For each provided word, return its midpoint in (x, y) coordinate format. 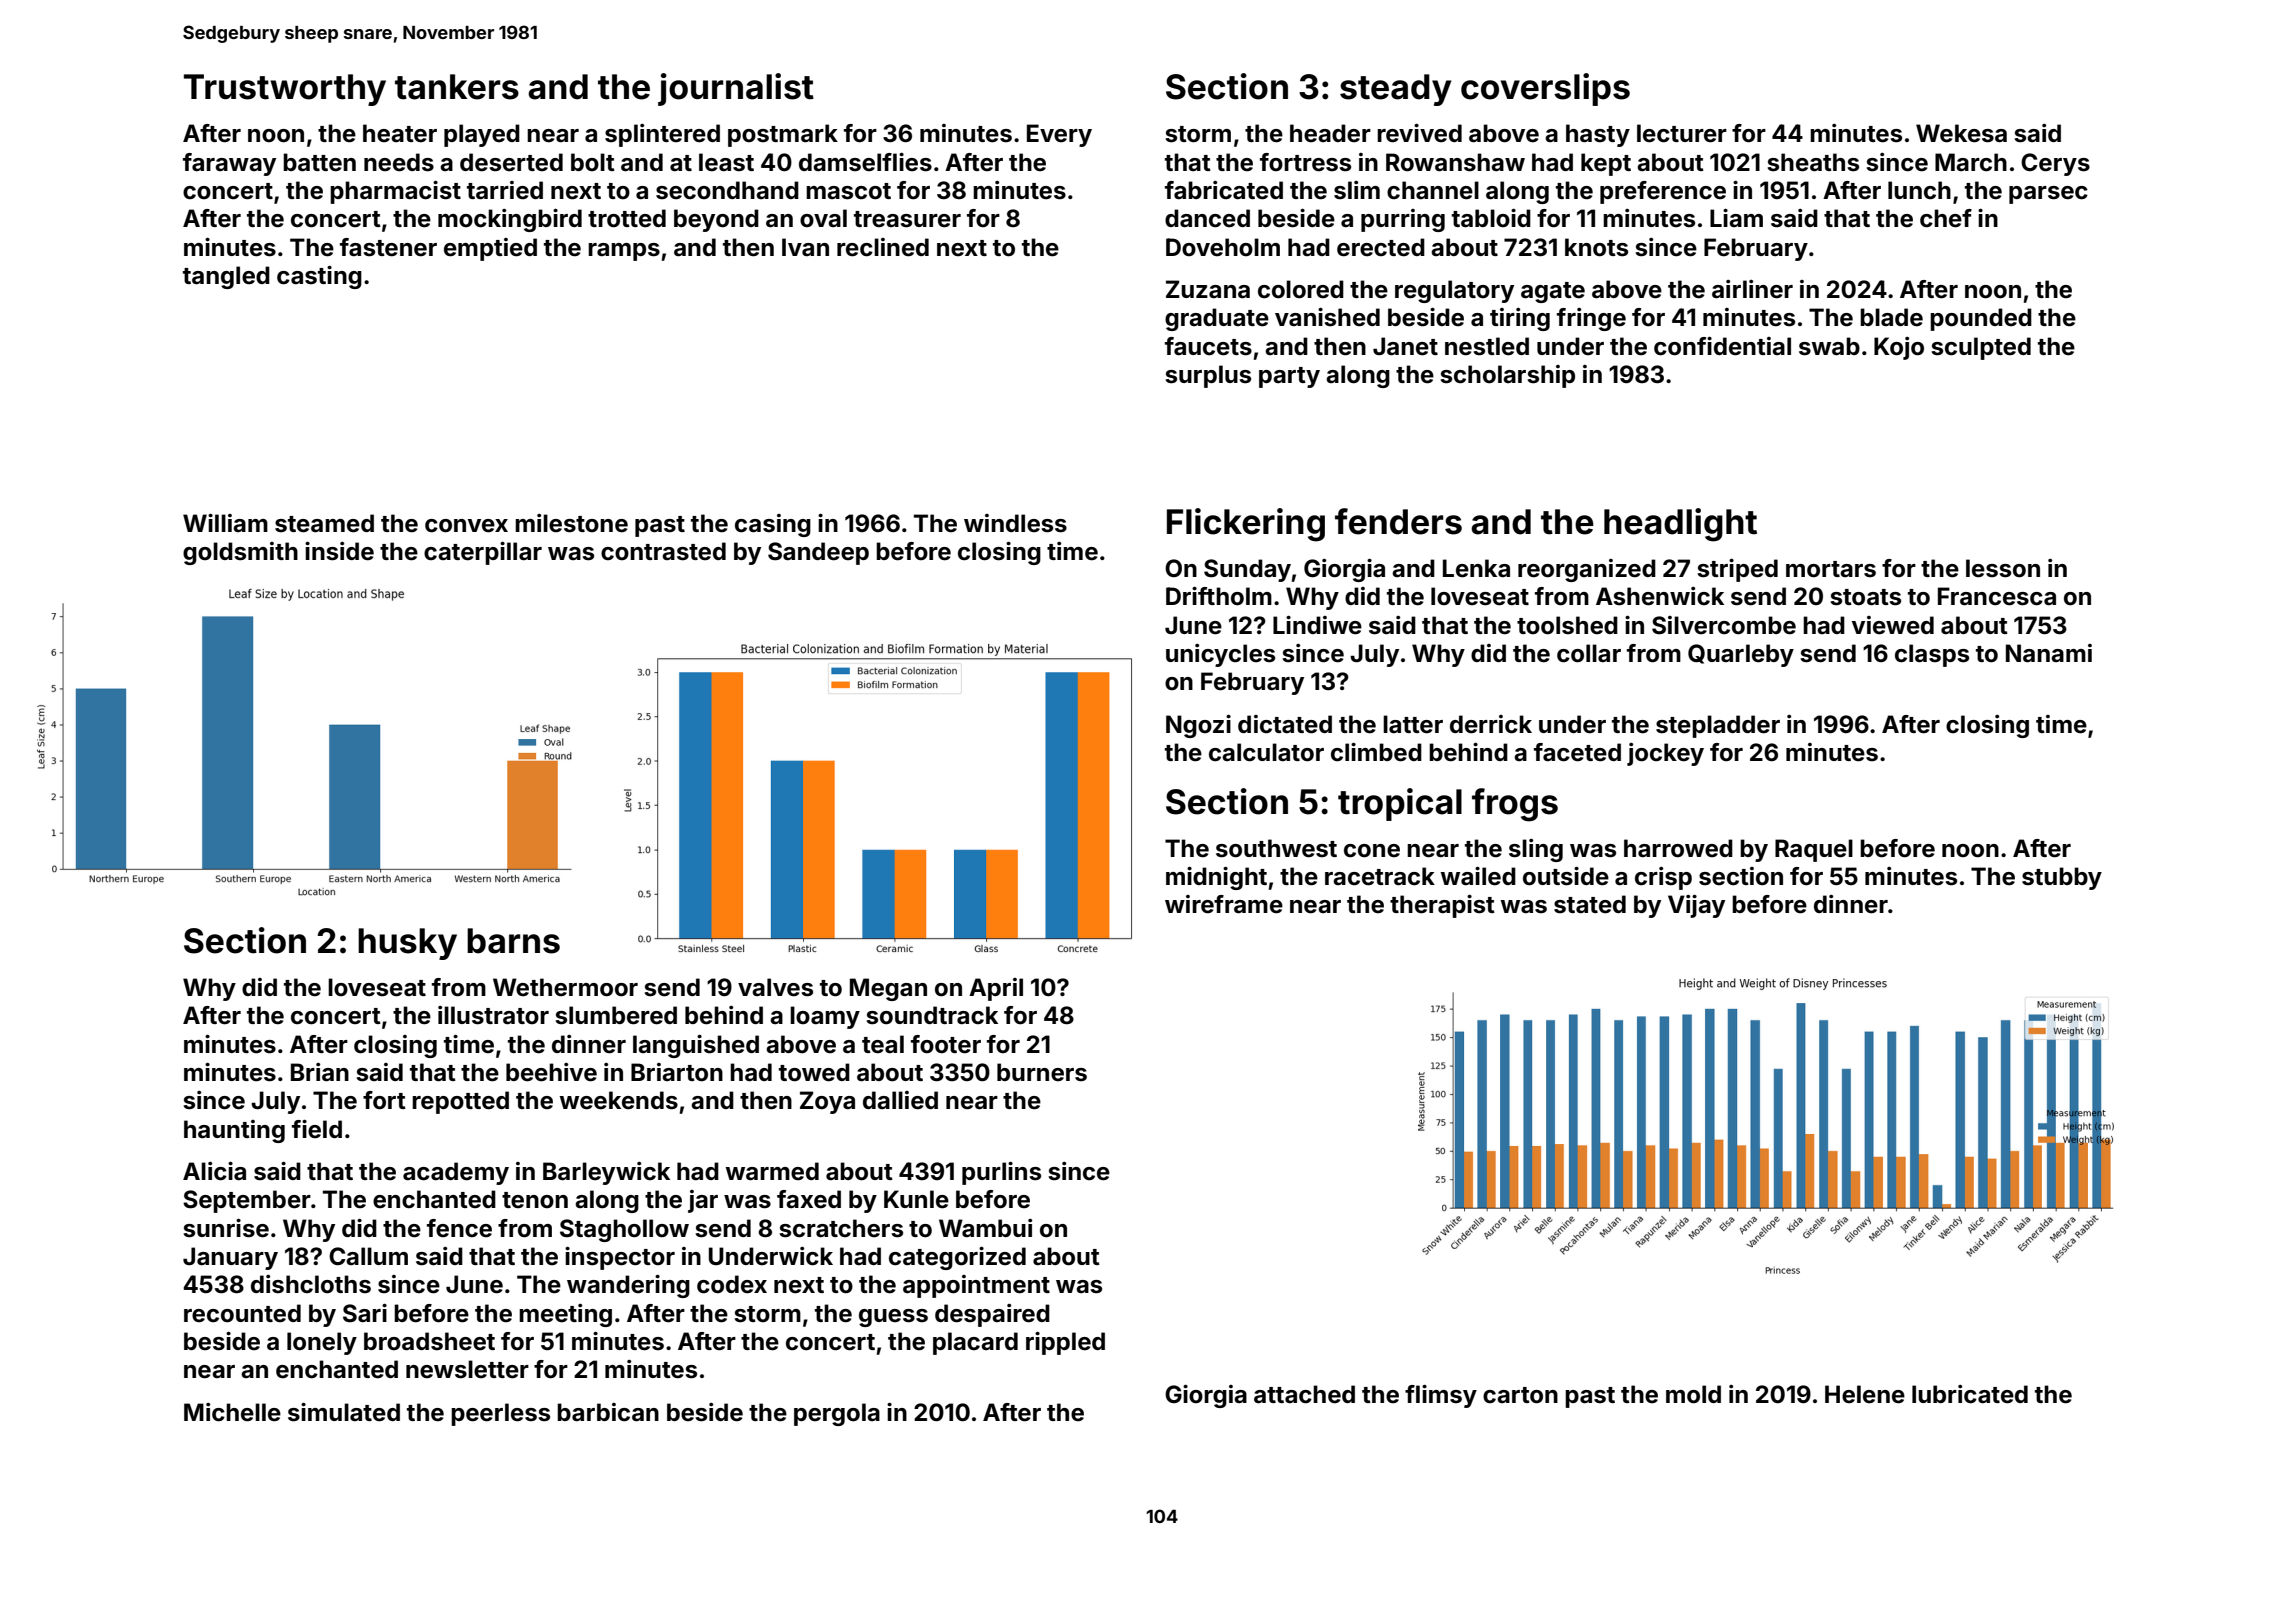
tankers (457, 87)
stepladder (1718, 726)
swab (1829, 346)
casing (773, 525)
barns (513, 941)
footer (946, 1044)
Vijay (1696, 906)
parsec (2048, 195)
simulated (344, 1412)
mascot (848, 191)
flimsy (1441, 1396)
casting (319, 277)
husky (407, 944)
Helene (1865, 1394)
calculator (1266, 752)
